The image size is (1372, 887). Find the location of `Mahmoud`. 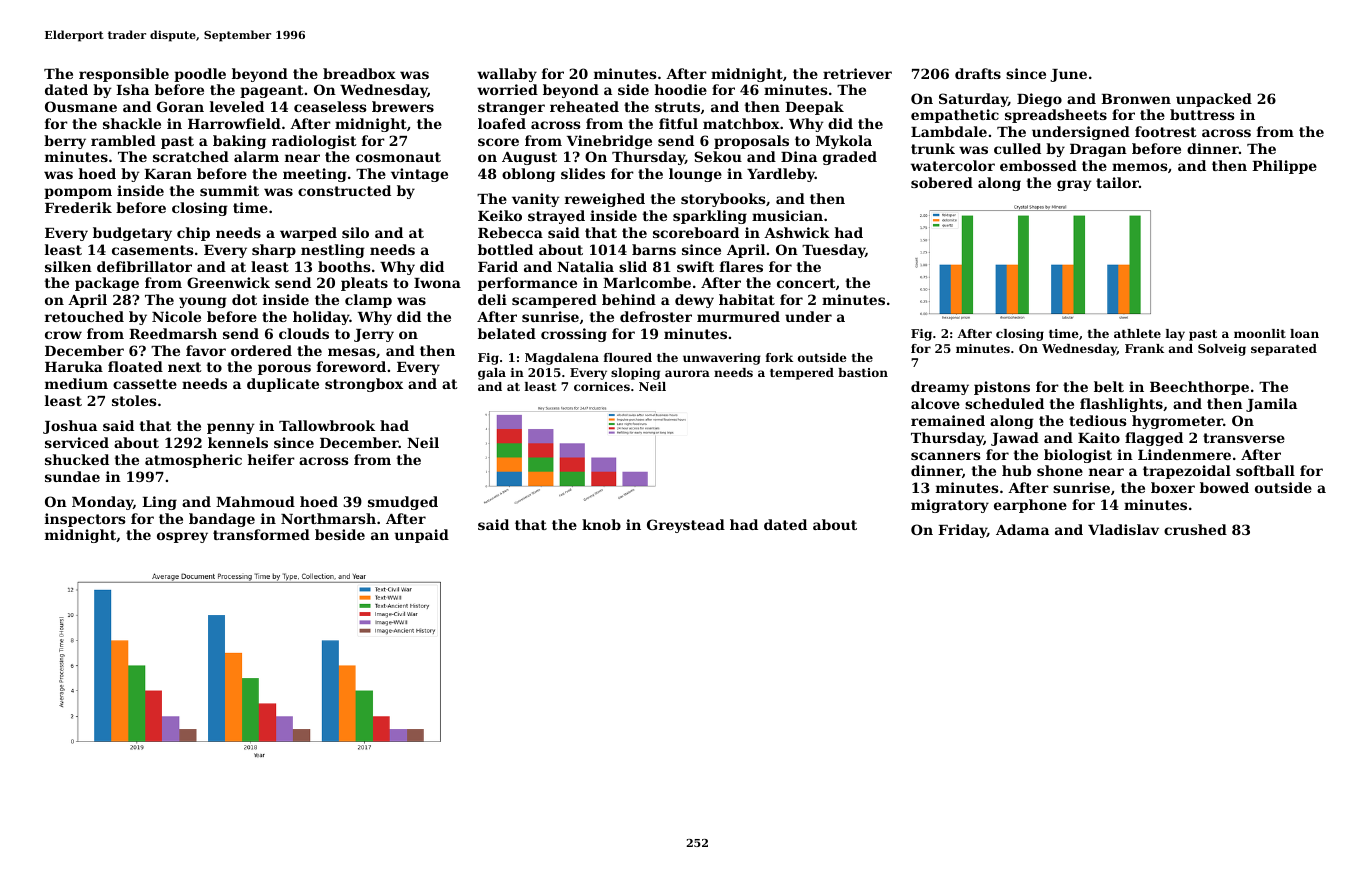

Mahmoud is located at coordinates (255, 501).
